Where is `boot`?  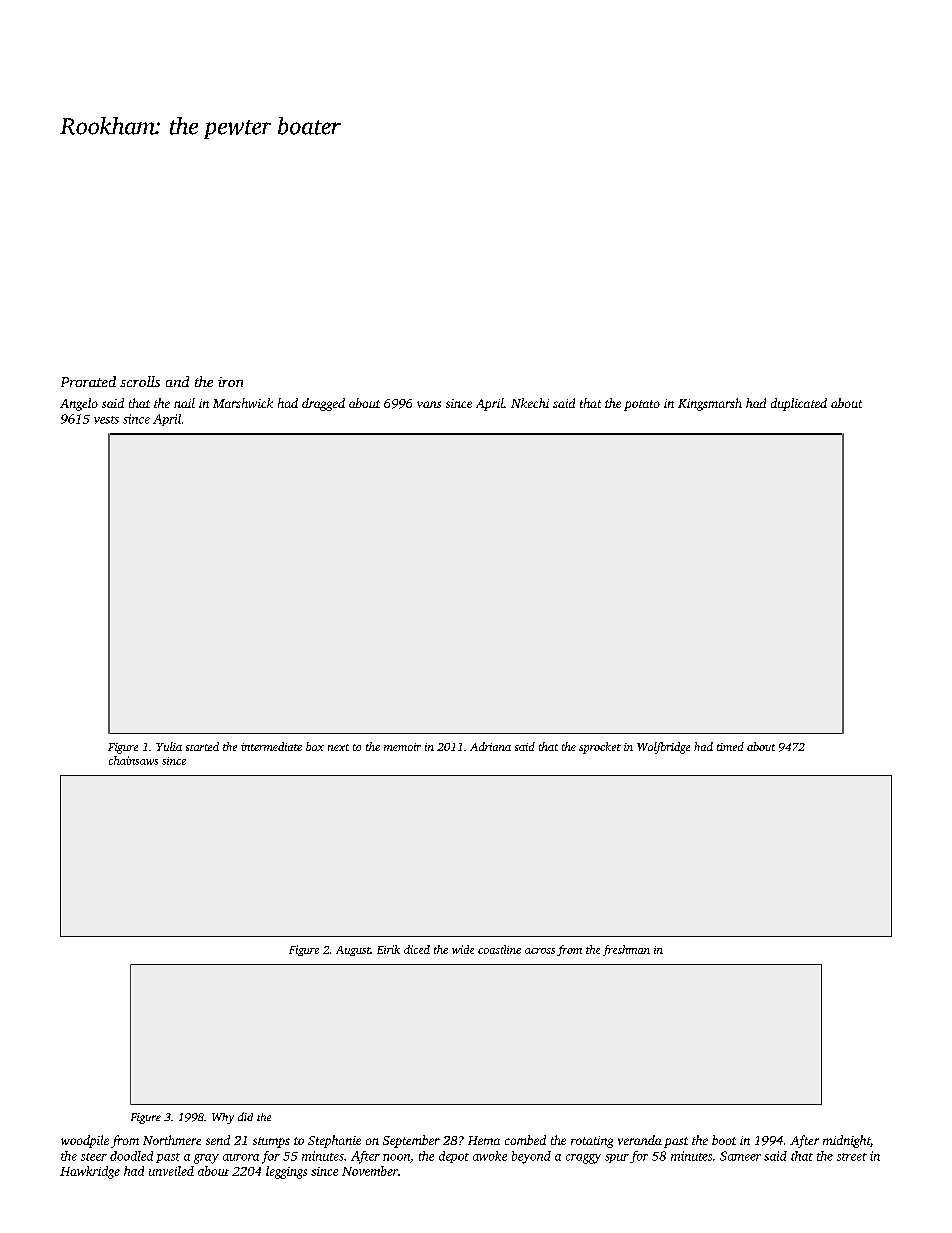
boot is located at coordinates (724, 1140).
